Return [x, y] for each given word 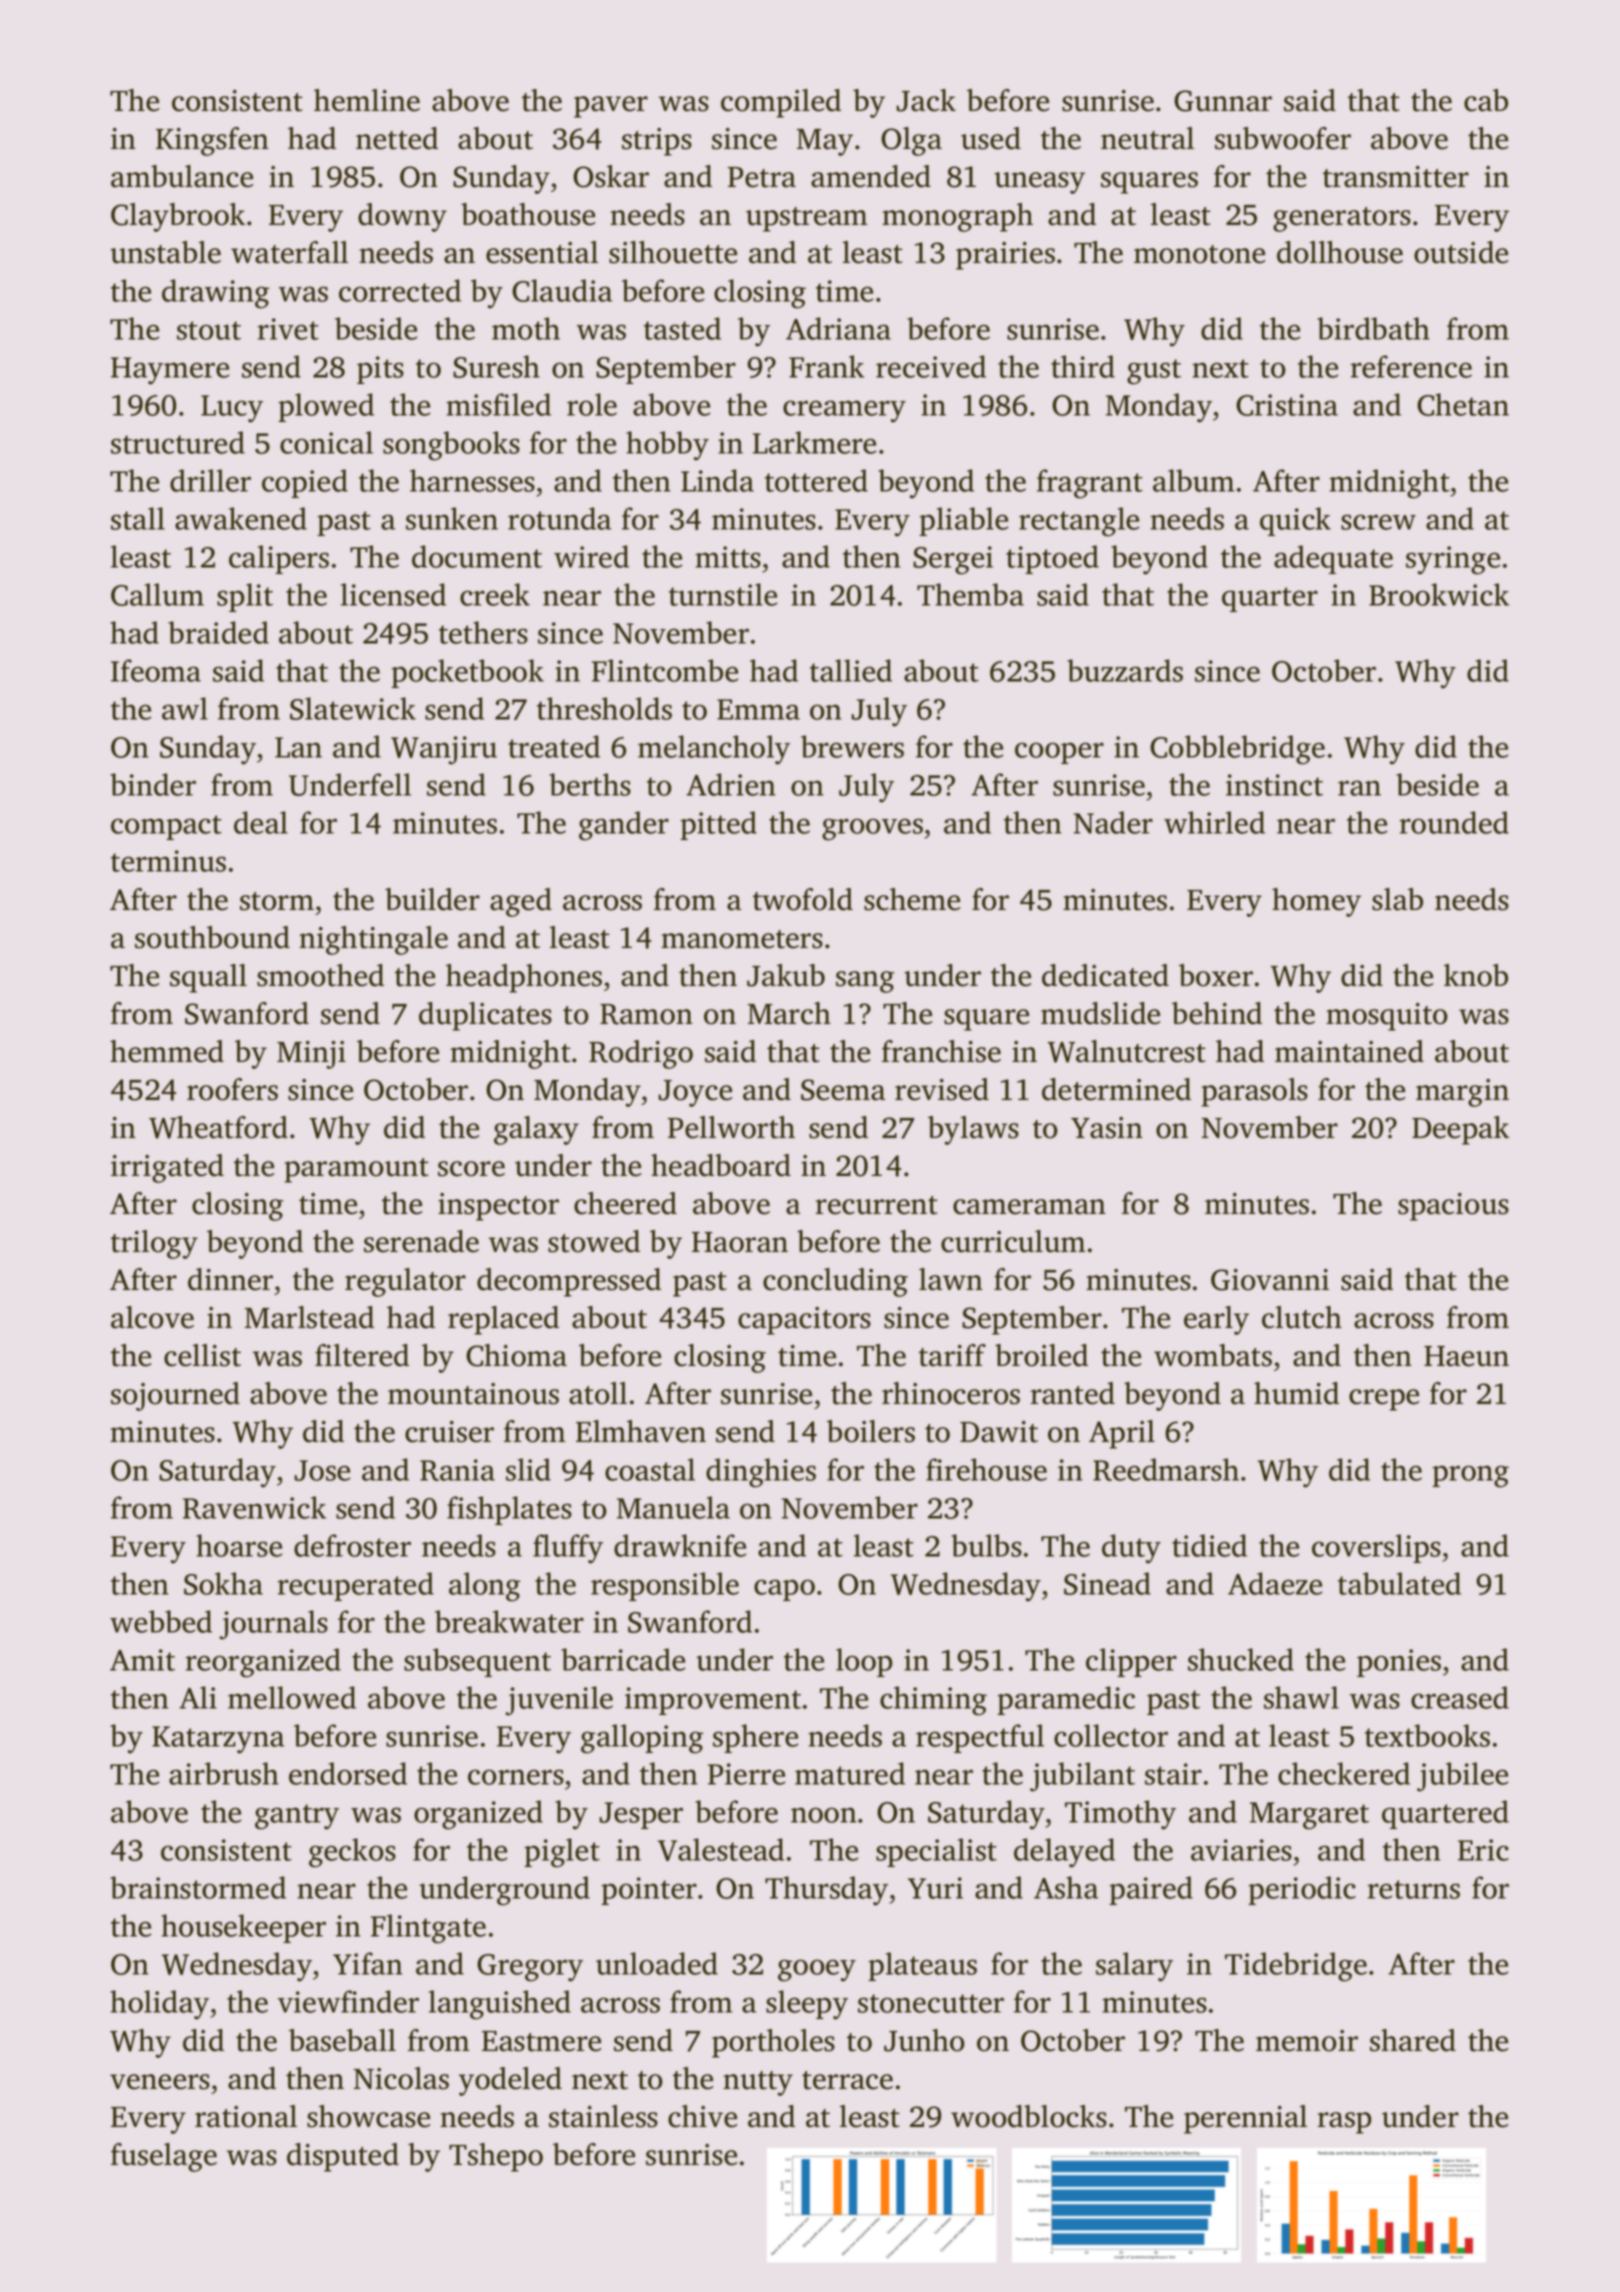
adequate [1333, 559]
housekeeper [243, 1928]
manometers [742, 939]
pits [380, 370]
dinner [230, 1279]
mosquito [1387, 1017]
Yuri [935, 1888]
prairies [1005, 256]
